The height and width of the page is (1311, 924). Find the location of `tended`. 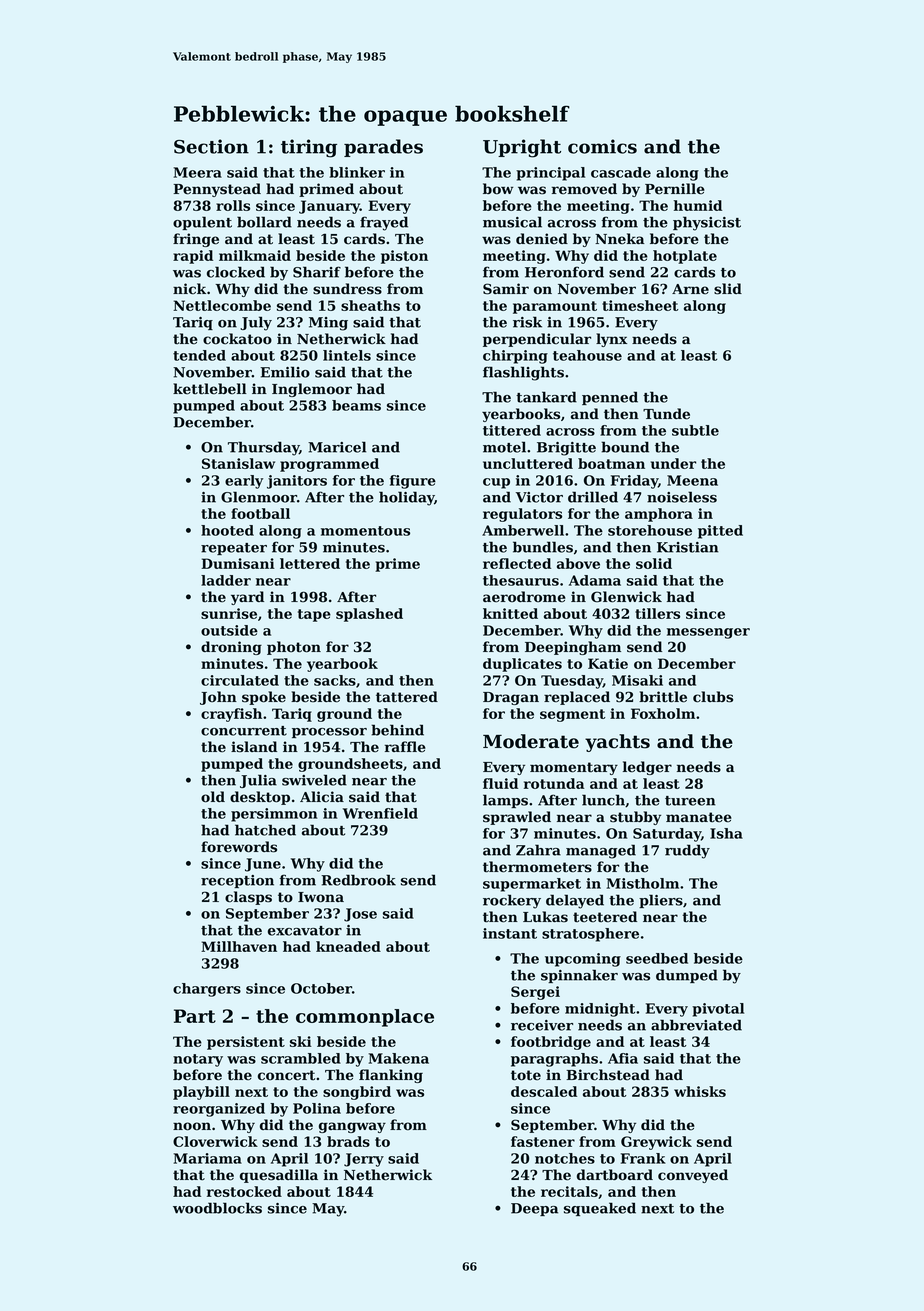

tended is located at coordinates (199, 355).
